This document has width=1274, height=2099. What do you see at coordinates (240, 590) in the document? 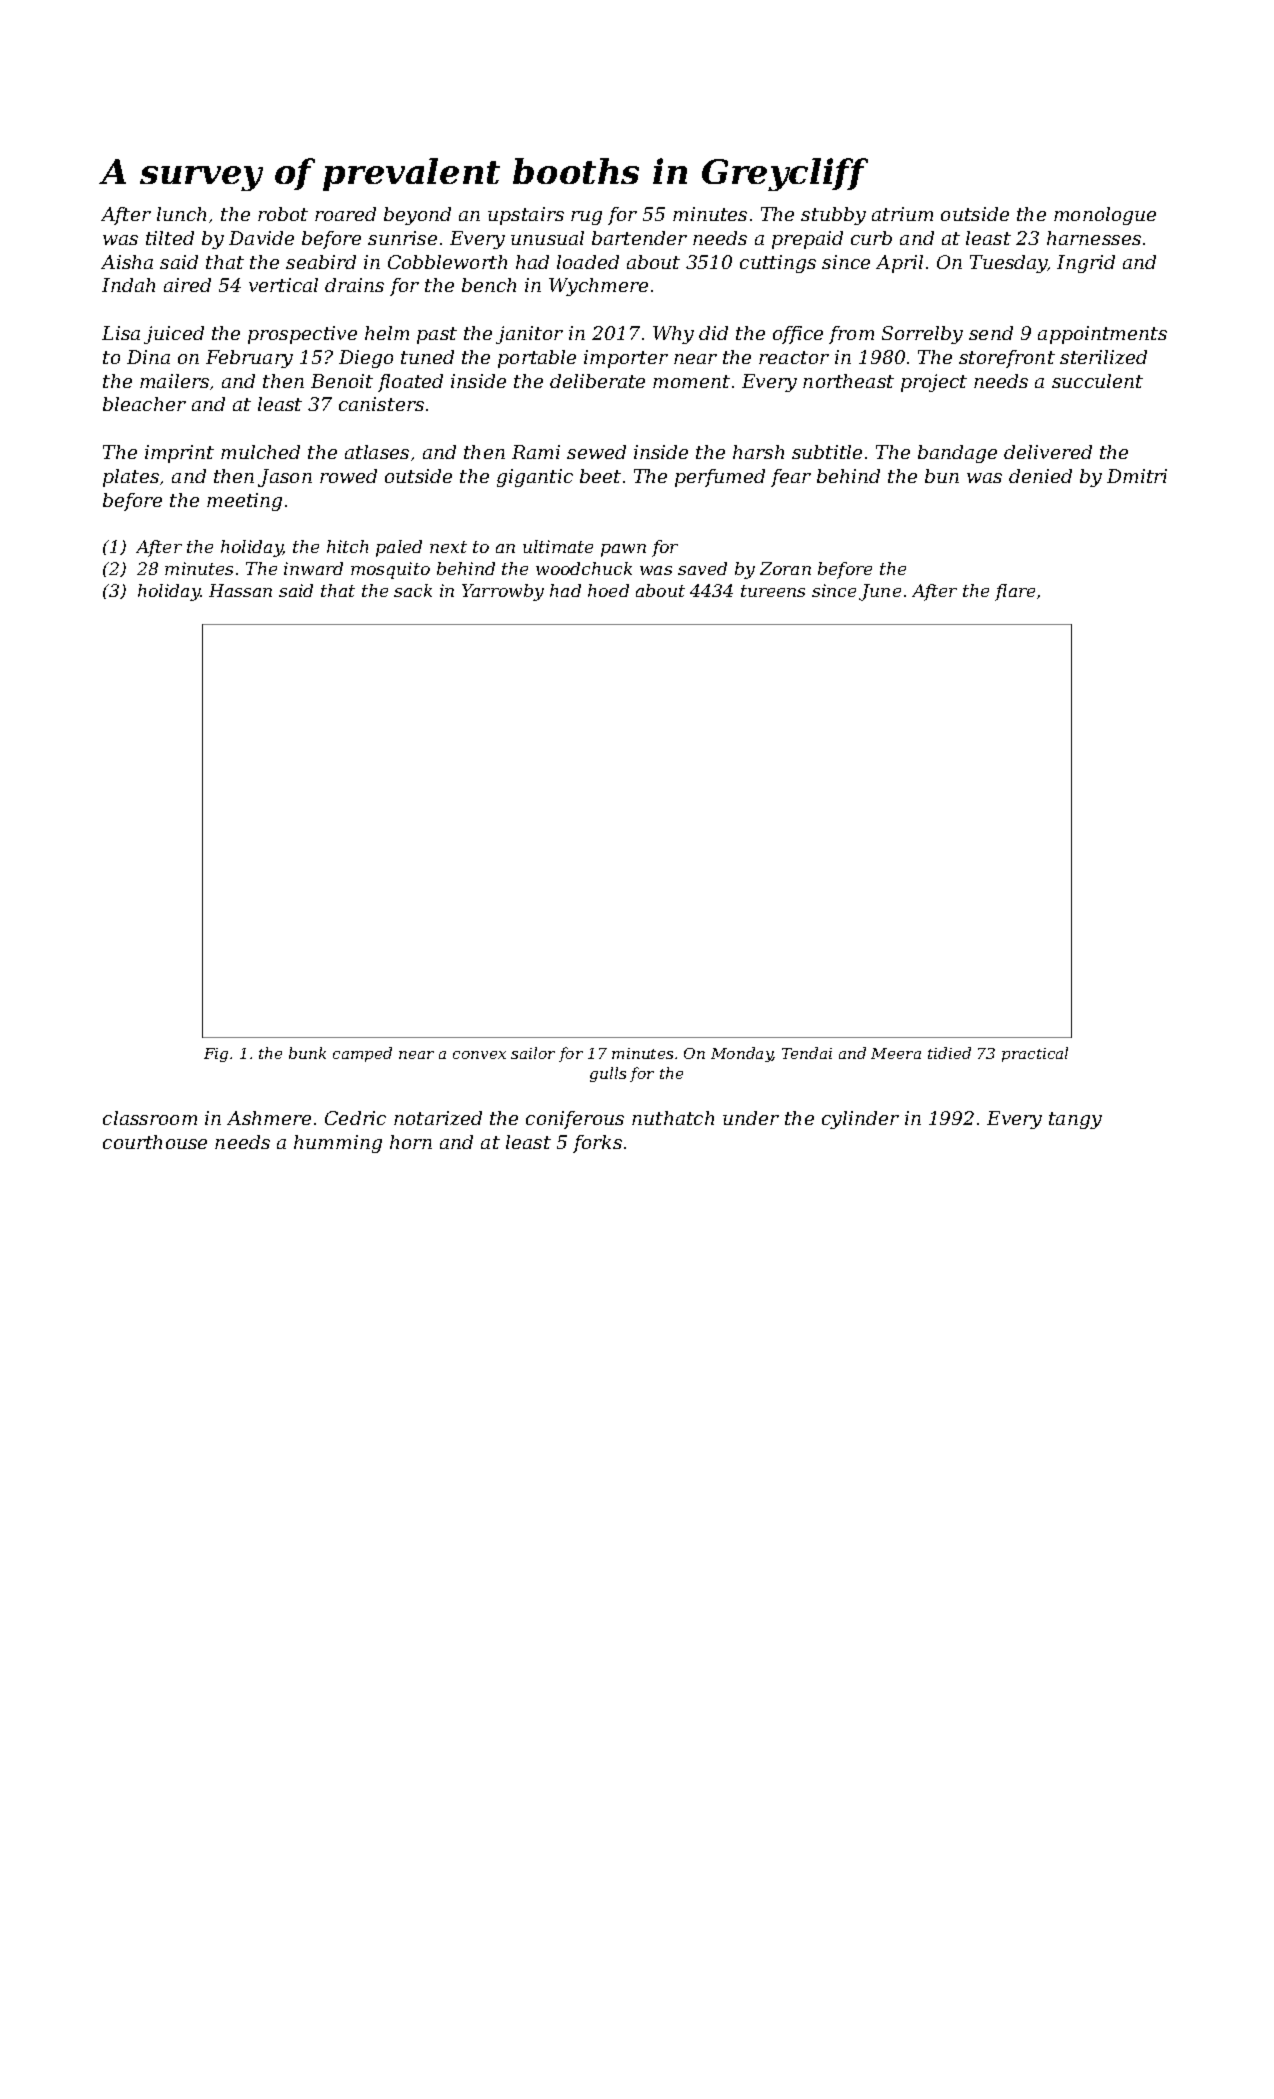
I see `Hassan` at bounding box center [240, 590].
